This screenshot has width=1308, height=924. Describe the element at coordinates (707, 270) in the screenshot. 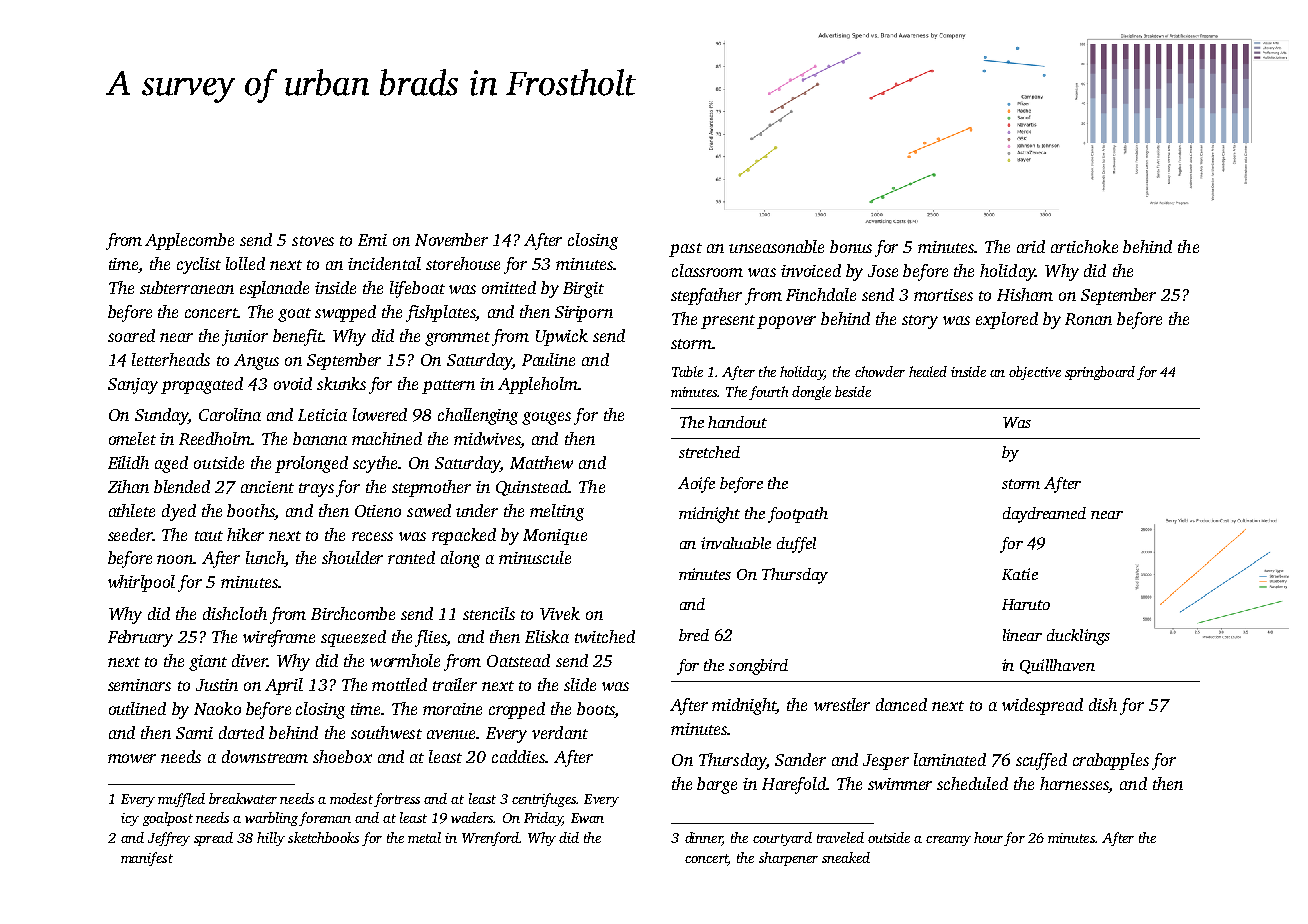

I see `classroom` at that location.
